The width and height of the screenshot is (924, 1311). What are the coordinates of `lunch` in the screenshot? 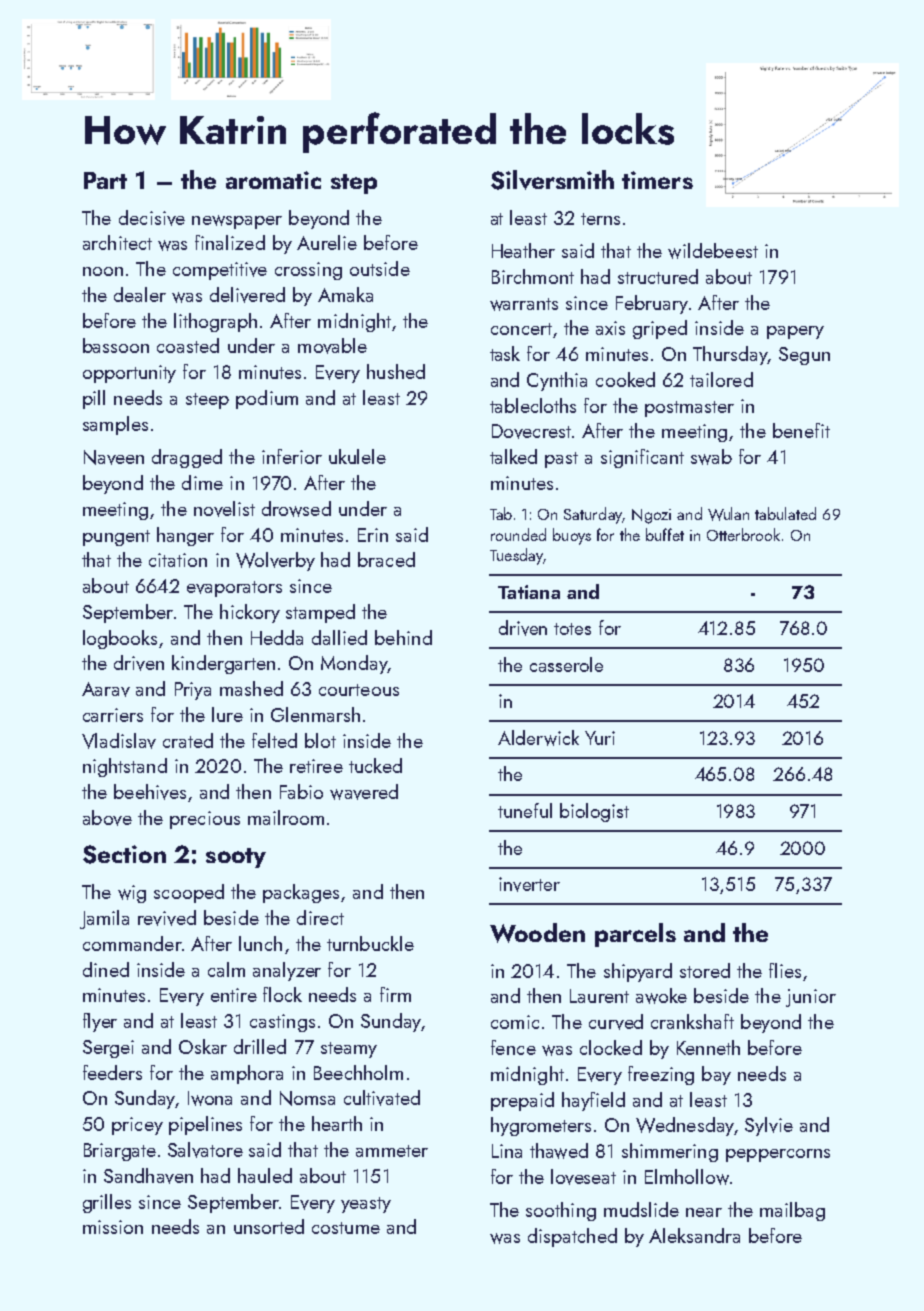 It's located at (260, 943).
